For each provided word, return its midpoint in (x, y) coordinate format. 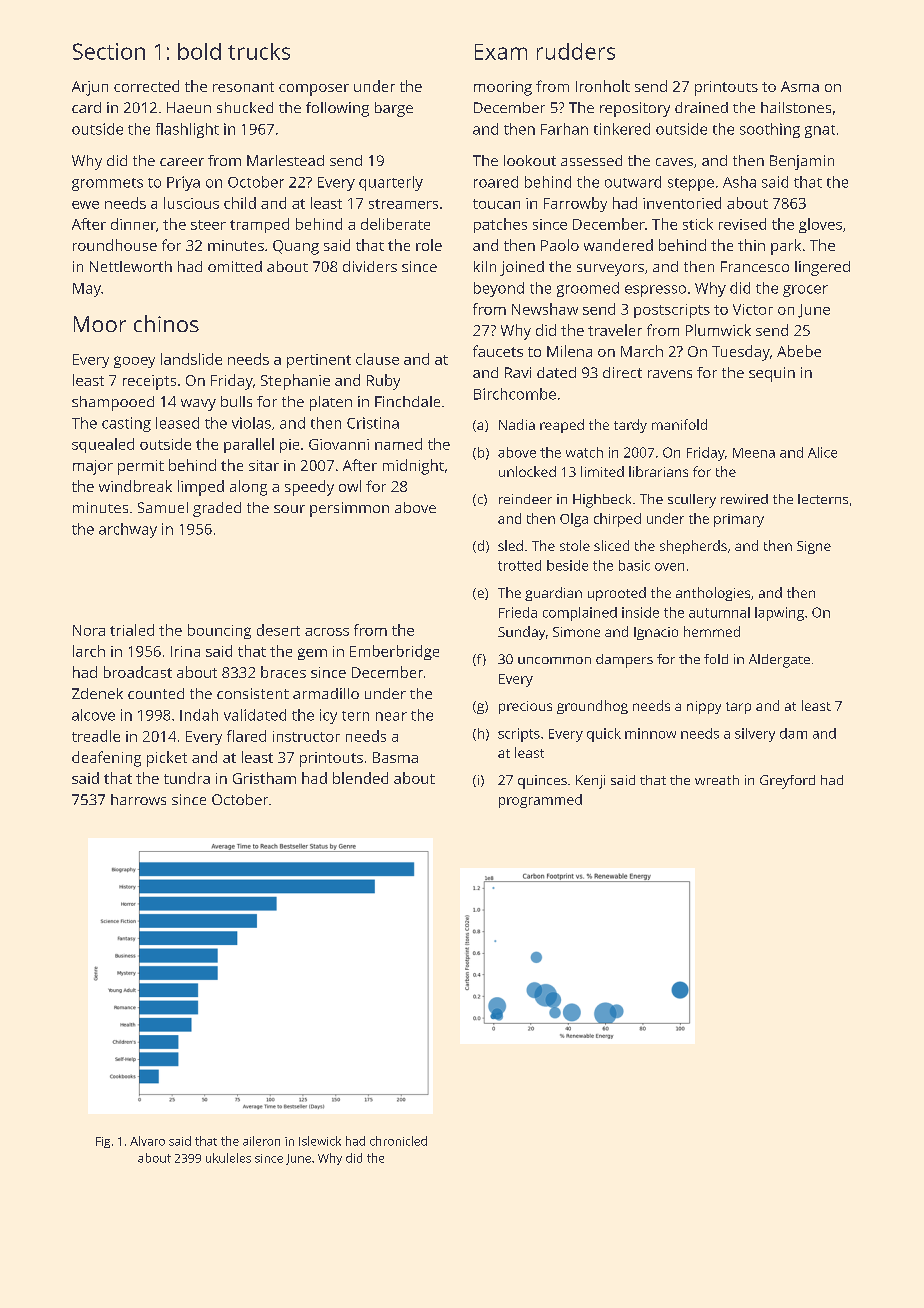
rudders (576, 51)
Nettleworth (131, 266)
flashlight (187, 130)
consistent (253, 693)
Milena (569, 351)
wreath (717, 780)
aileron (261, 1141)
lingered (822, 268)
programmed (540, 801)
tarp (738, 708)
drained (701, 107)
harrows (138, 799)
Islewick (320, 1141)
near (391, 716)
